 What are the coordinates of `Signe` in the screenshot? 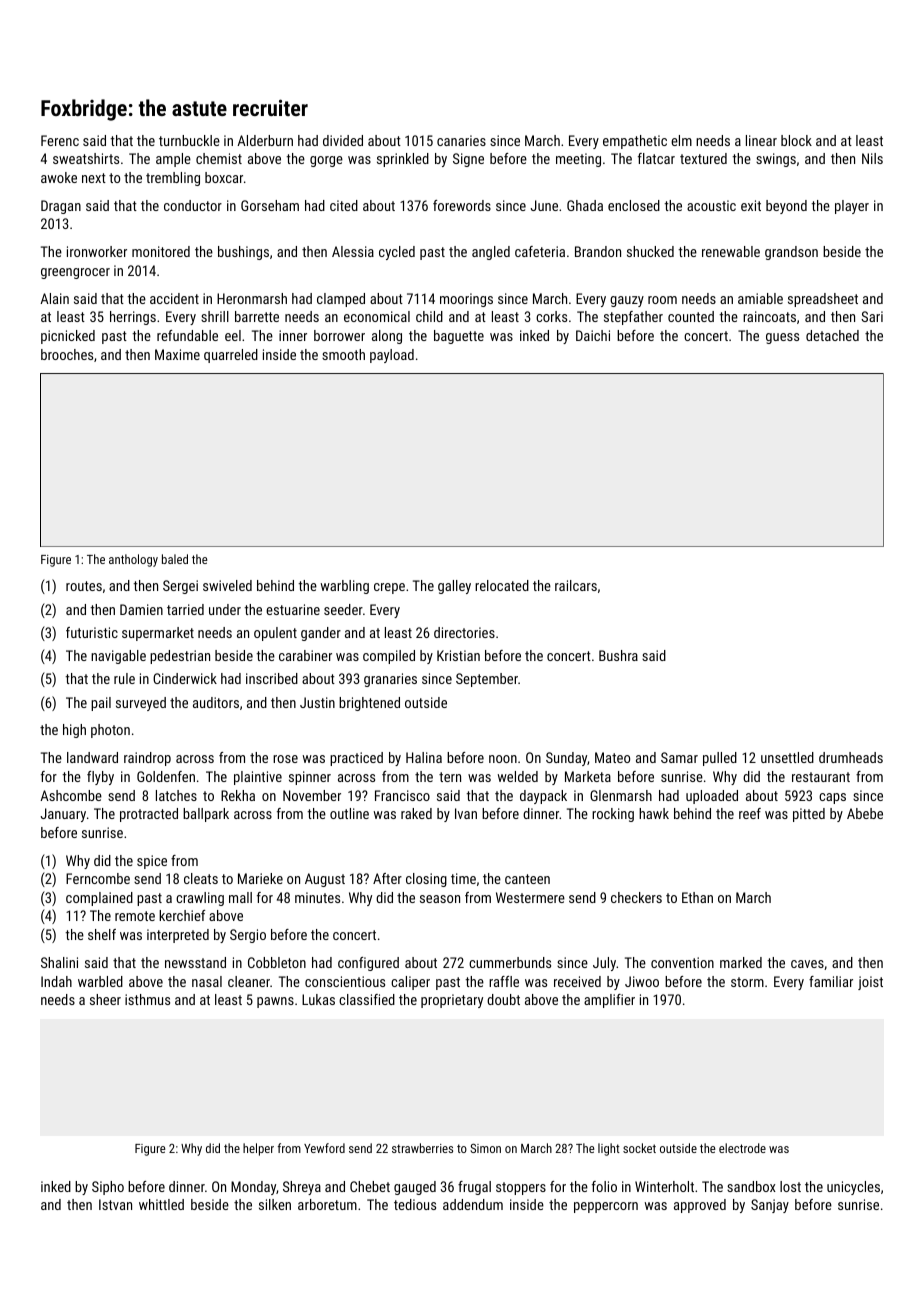 It's located at (468, 160).
